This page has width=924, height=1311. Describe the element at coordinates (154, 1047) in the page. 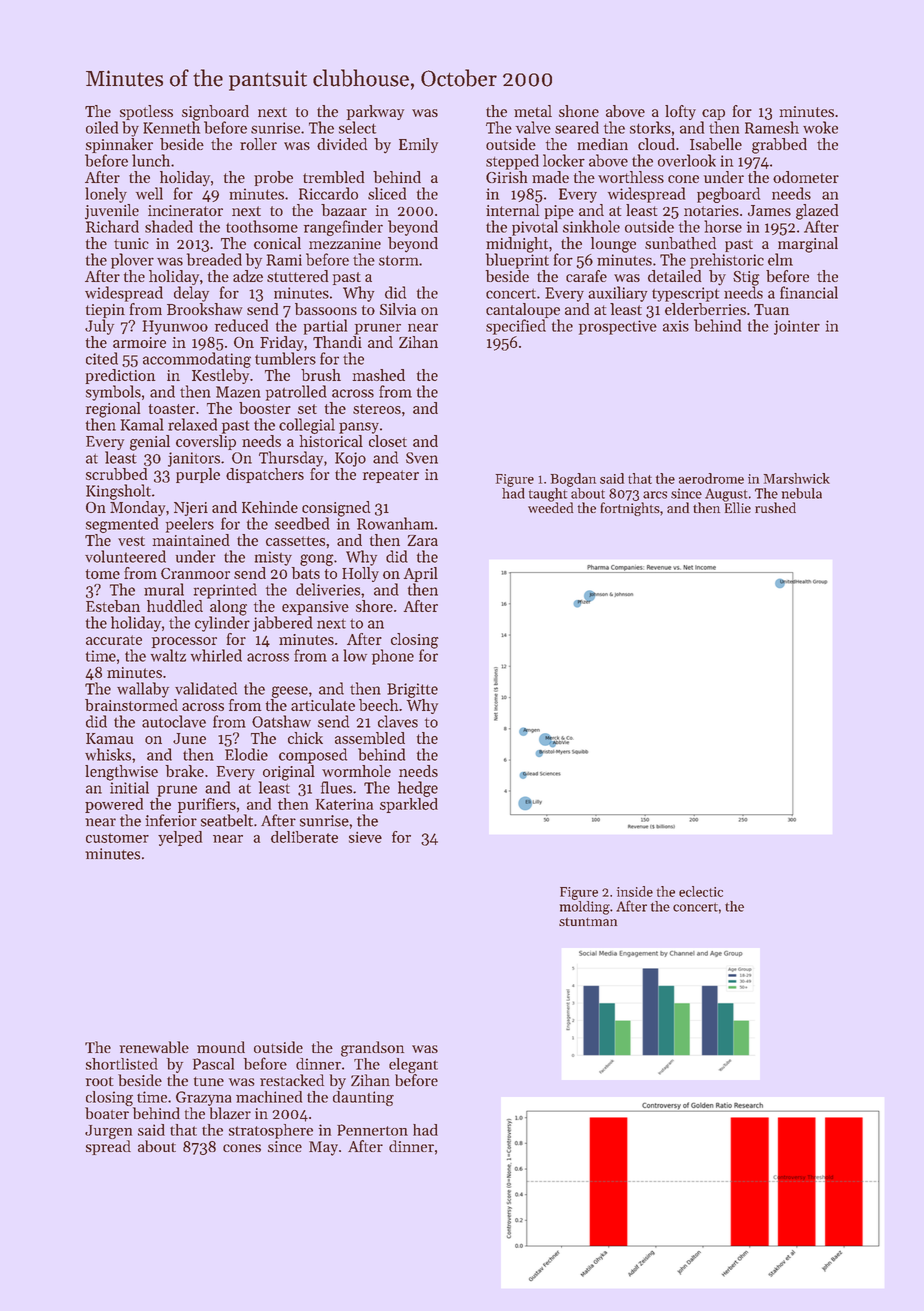

I see `renewable` at that location.
